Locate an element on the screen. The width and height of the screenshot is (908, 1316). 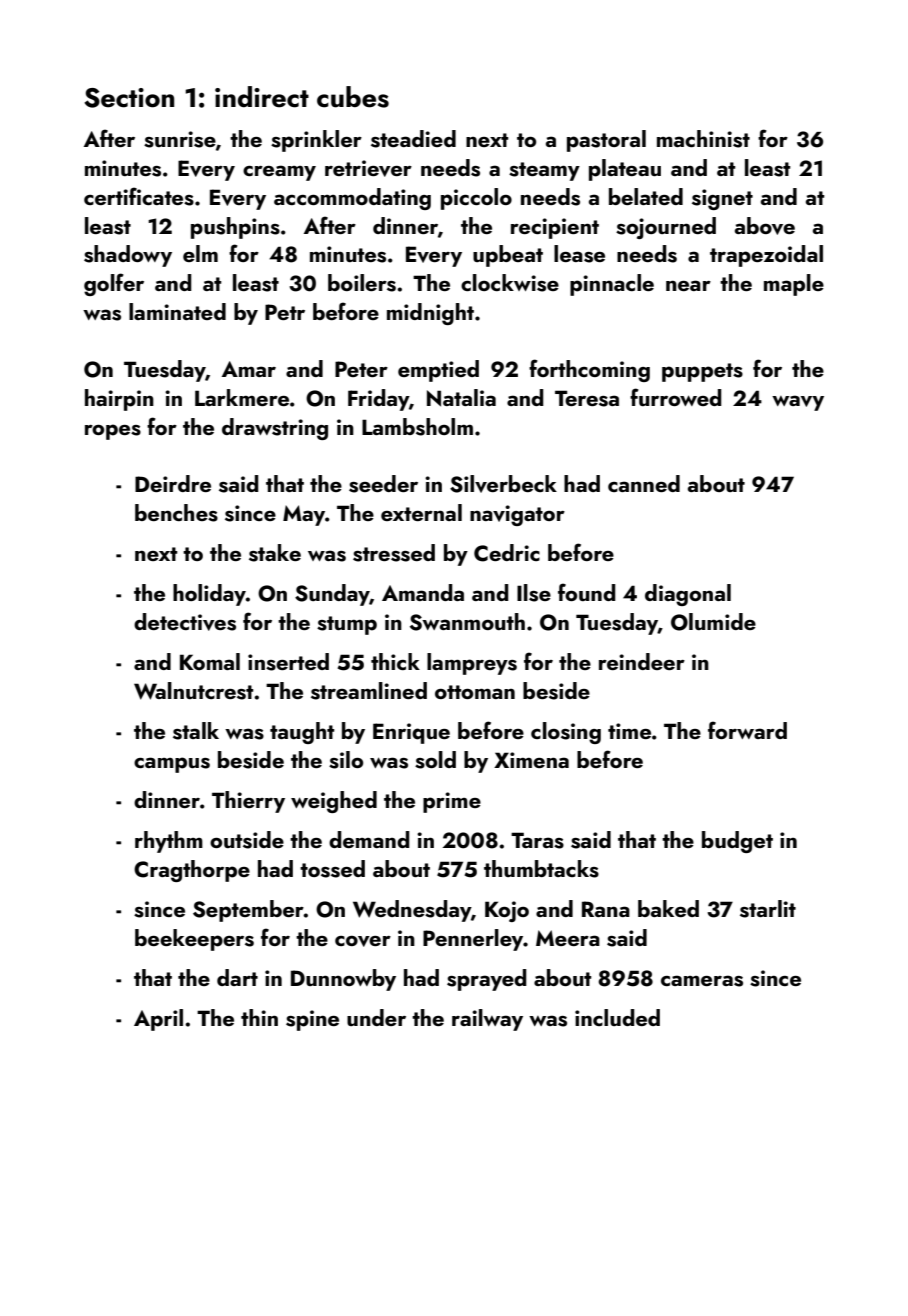
inserted is located at coordinates (288, 662).
